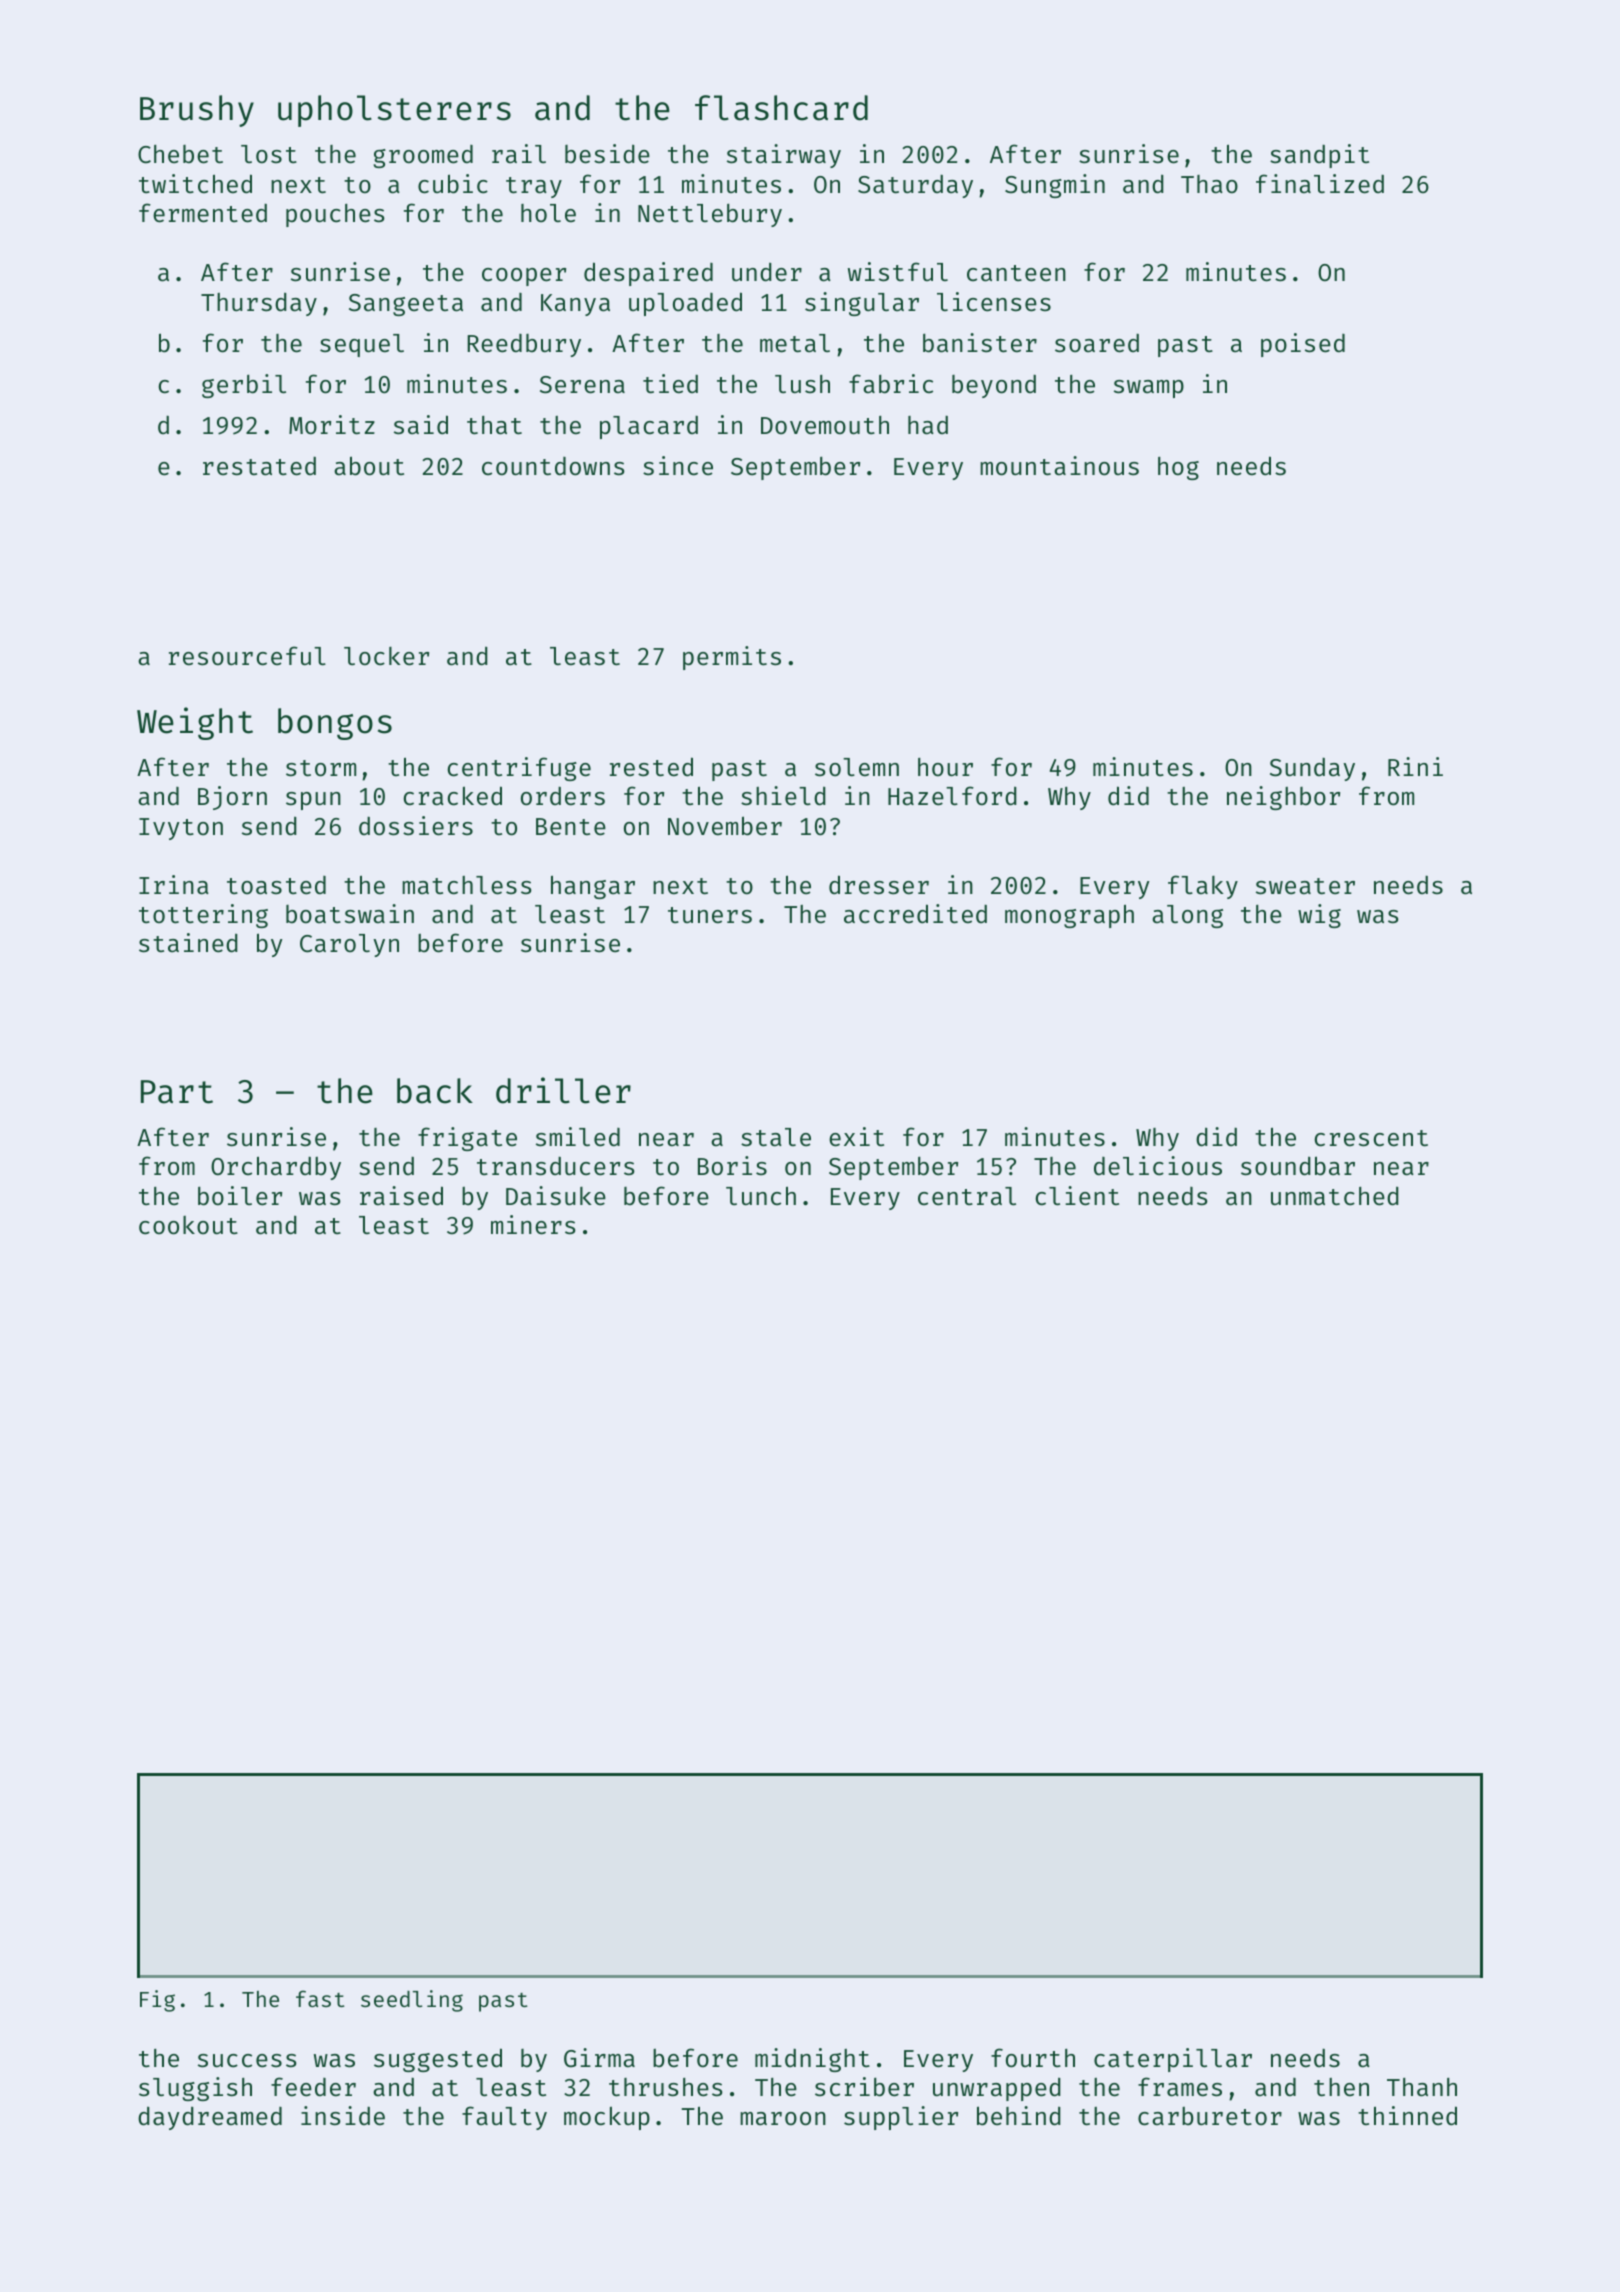 Image resolution: width=1620 pixels, height=2292 pixels. Describe the element at coordinates (1320, 184) in the document. I see `finalized` at that location.
